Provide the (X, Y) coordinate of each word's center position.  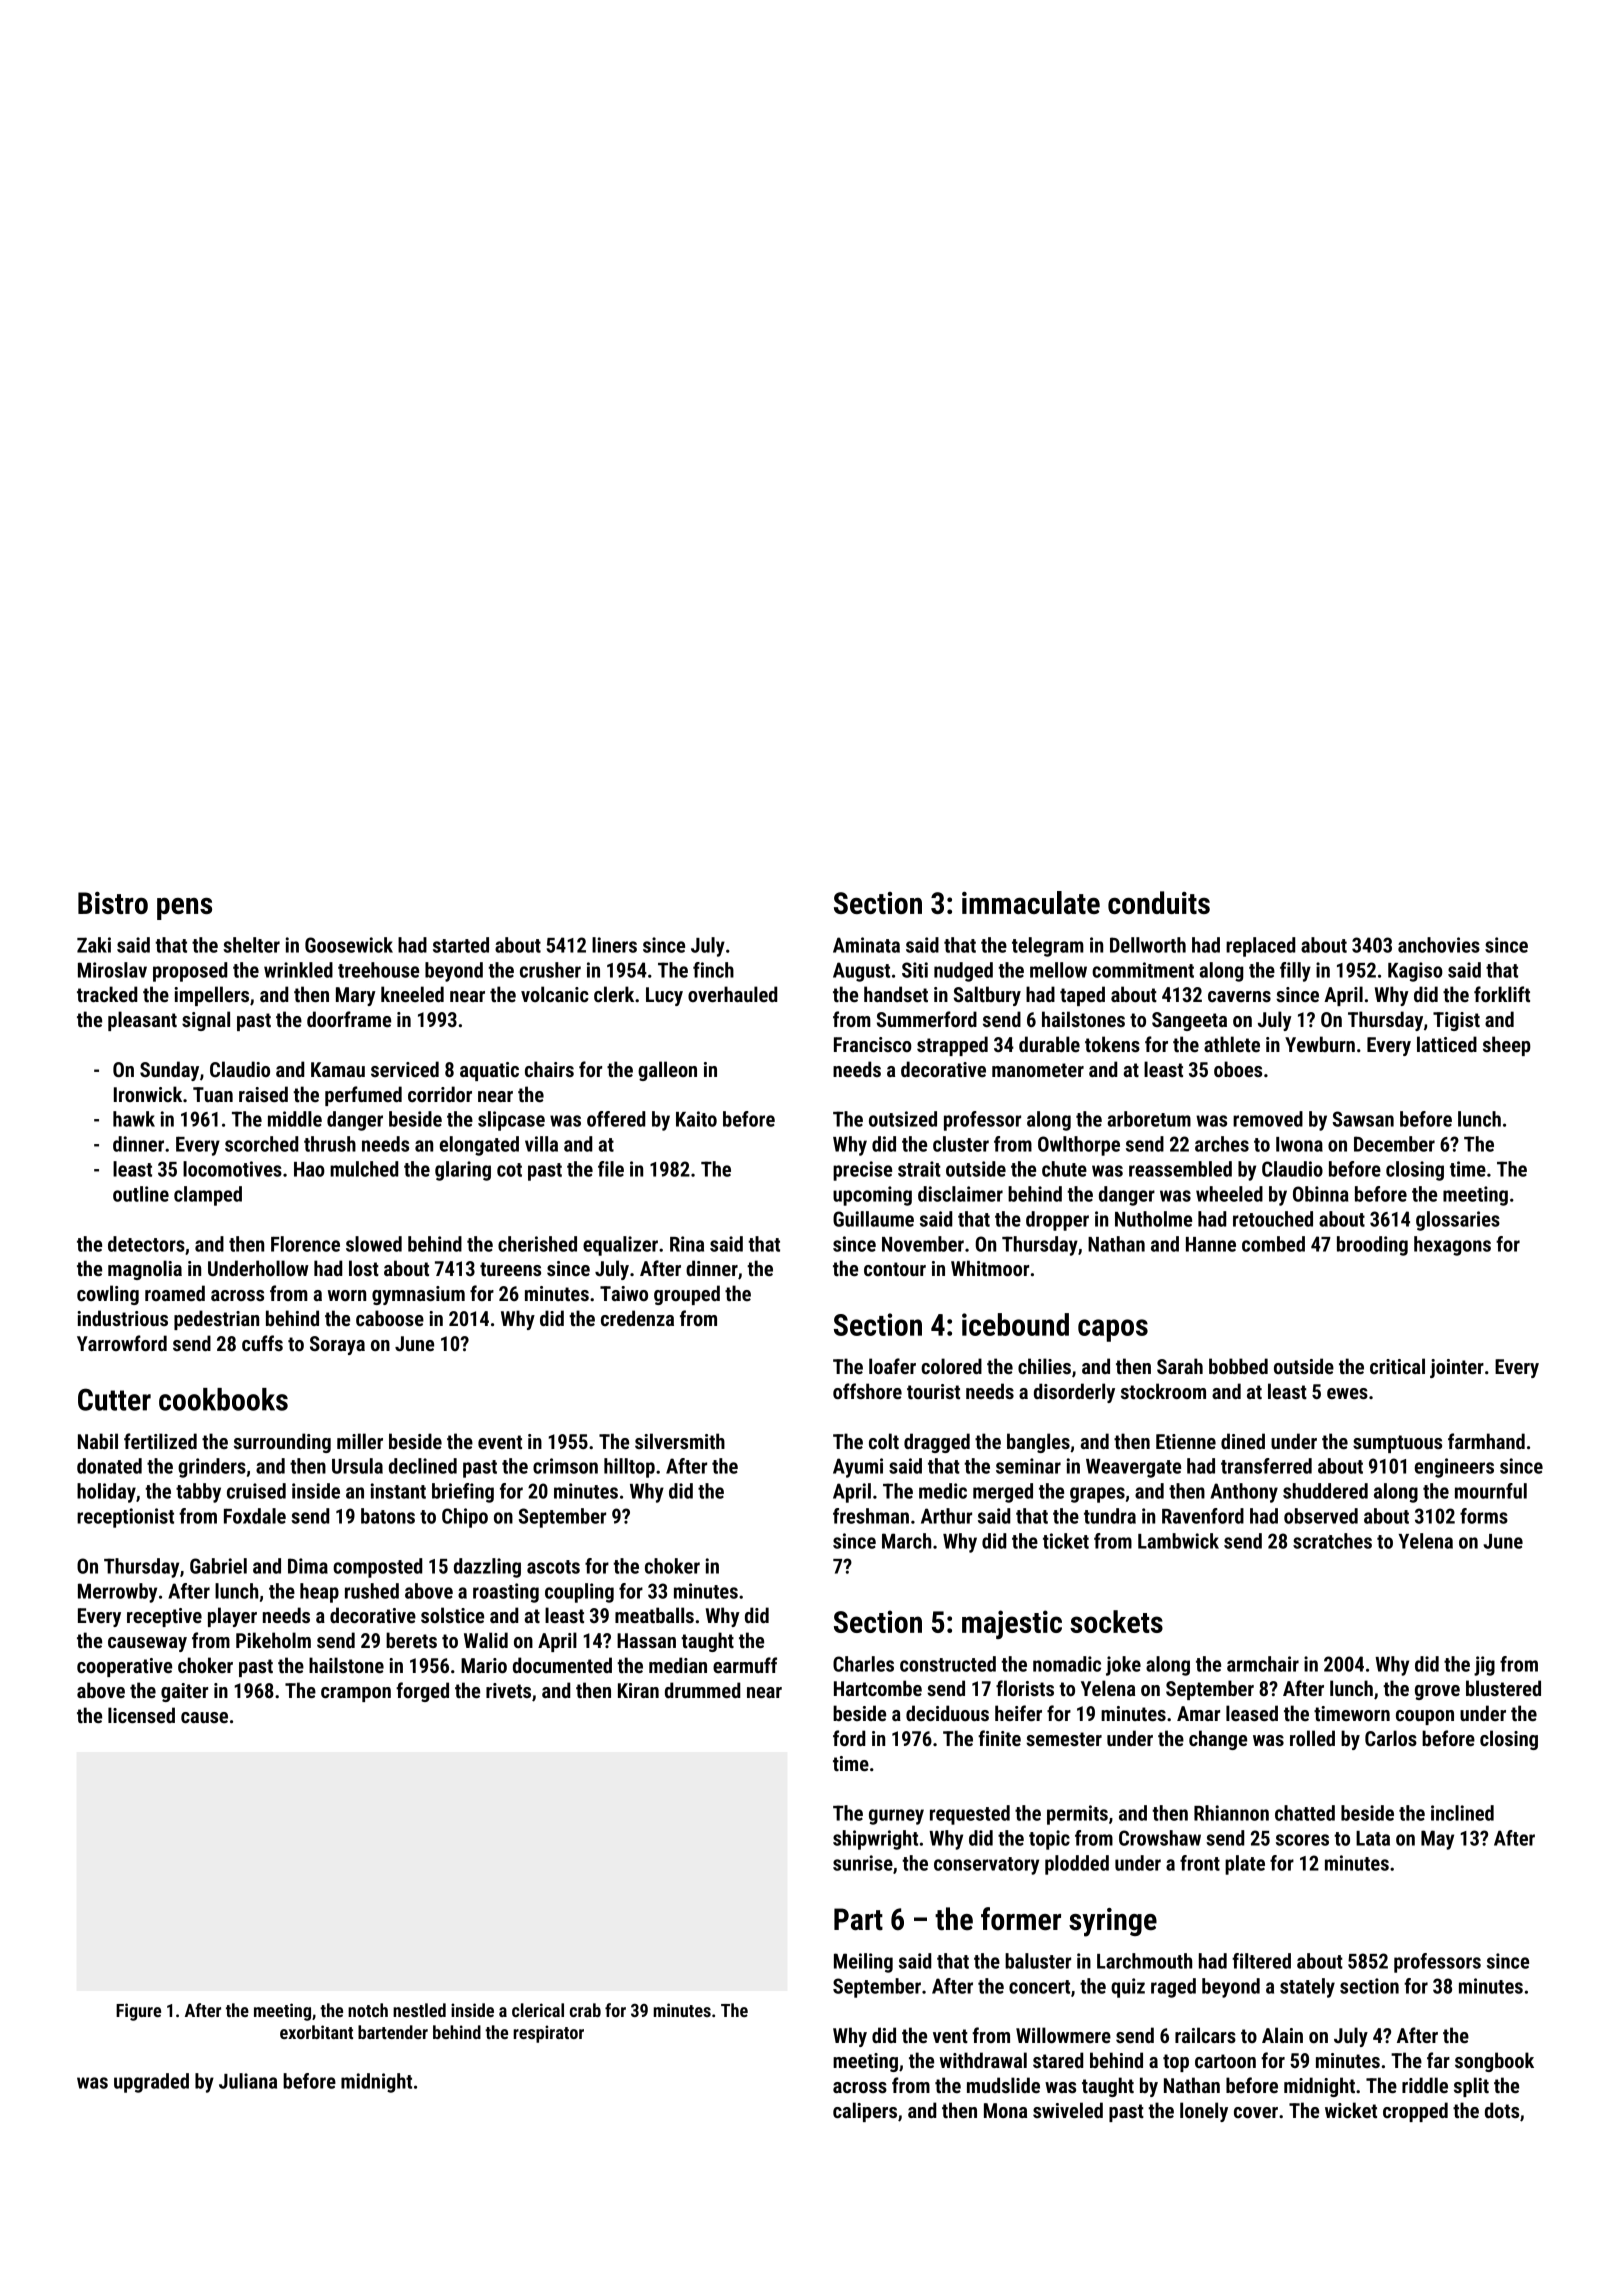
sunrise (863, 1863)
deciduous (947, 1713)
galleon (667, 1071)
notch (368, 2010)
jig (1484, 1666)
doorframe (349, 1019)
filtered (1261, 1961)
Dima (308, 1566)
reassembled (1180, 1169)
